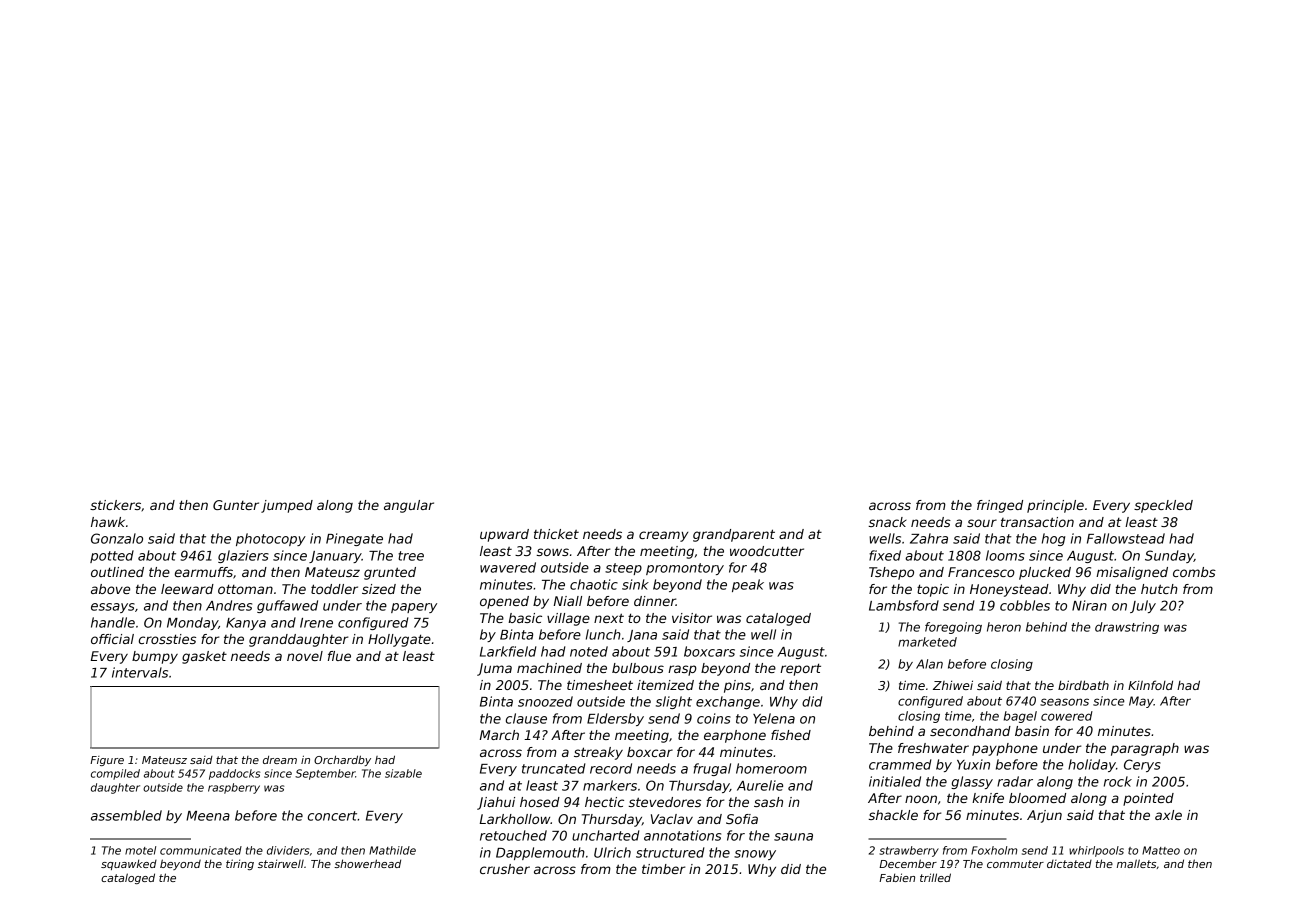 This screenshot has width=1308, height=924. I want to click on freshwater, so click(933, 748).
